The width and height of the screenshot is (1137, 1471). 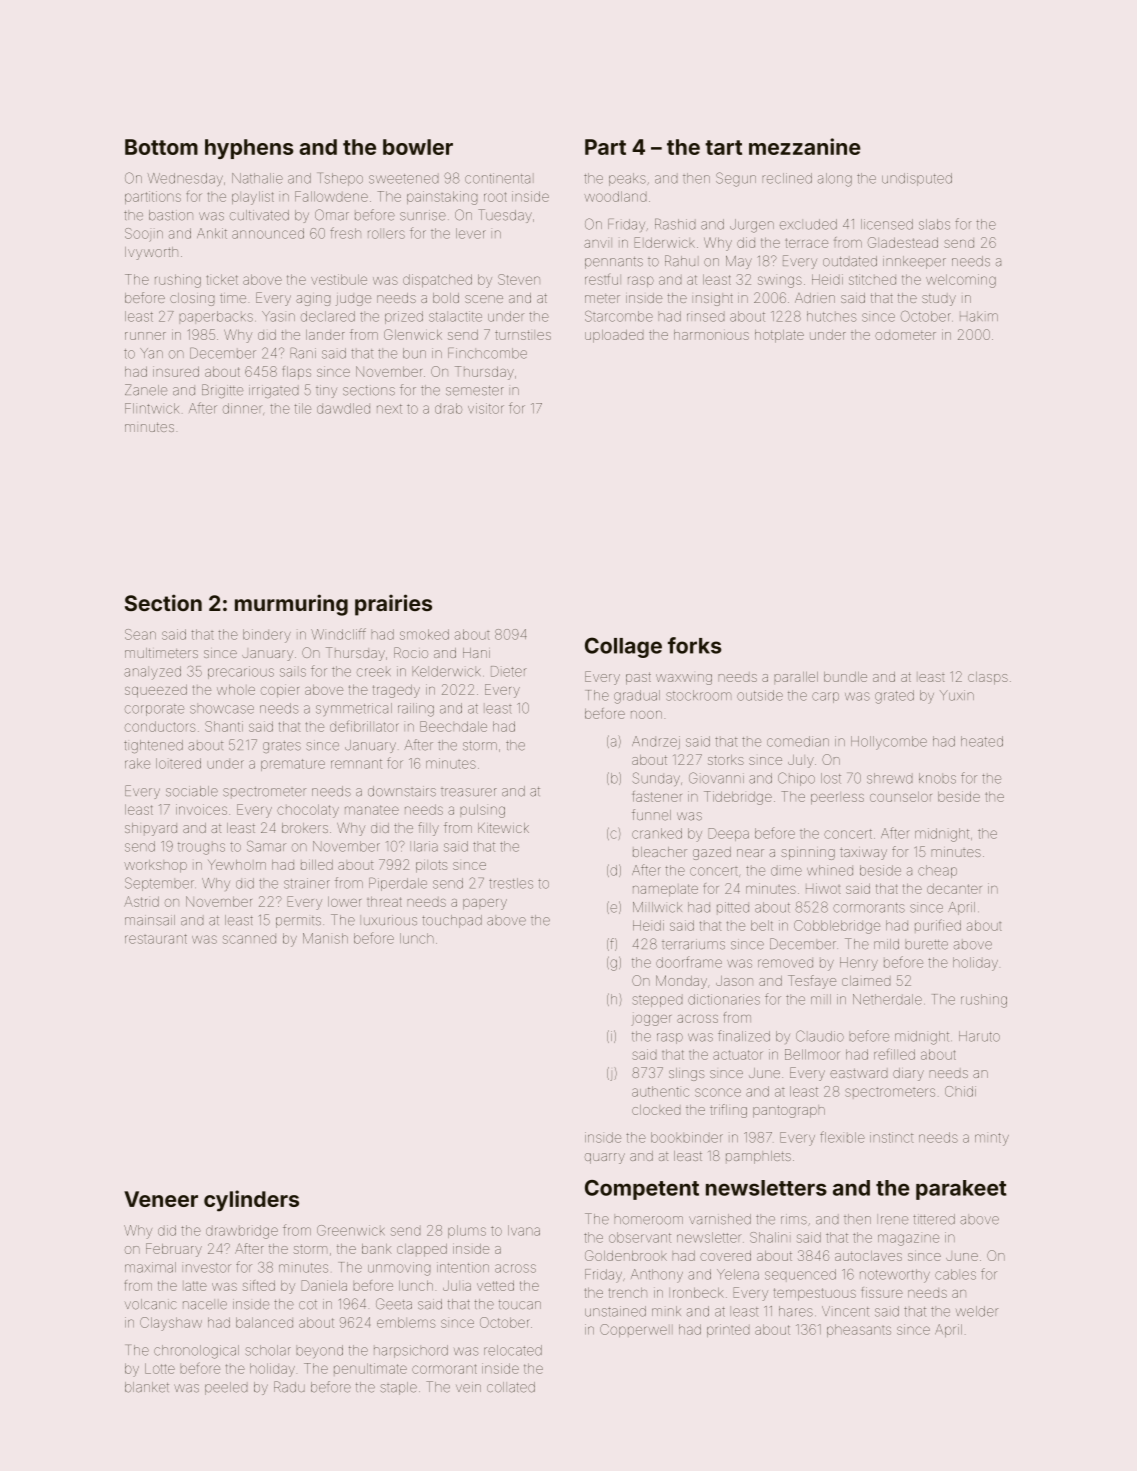 What do you see at coordinates (842, 1137) in the screenshot?
I see `flexible` at bounding box center [842, 1137].
